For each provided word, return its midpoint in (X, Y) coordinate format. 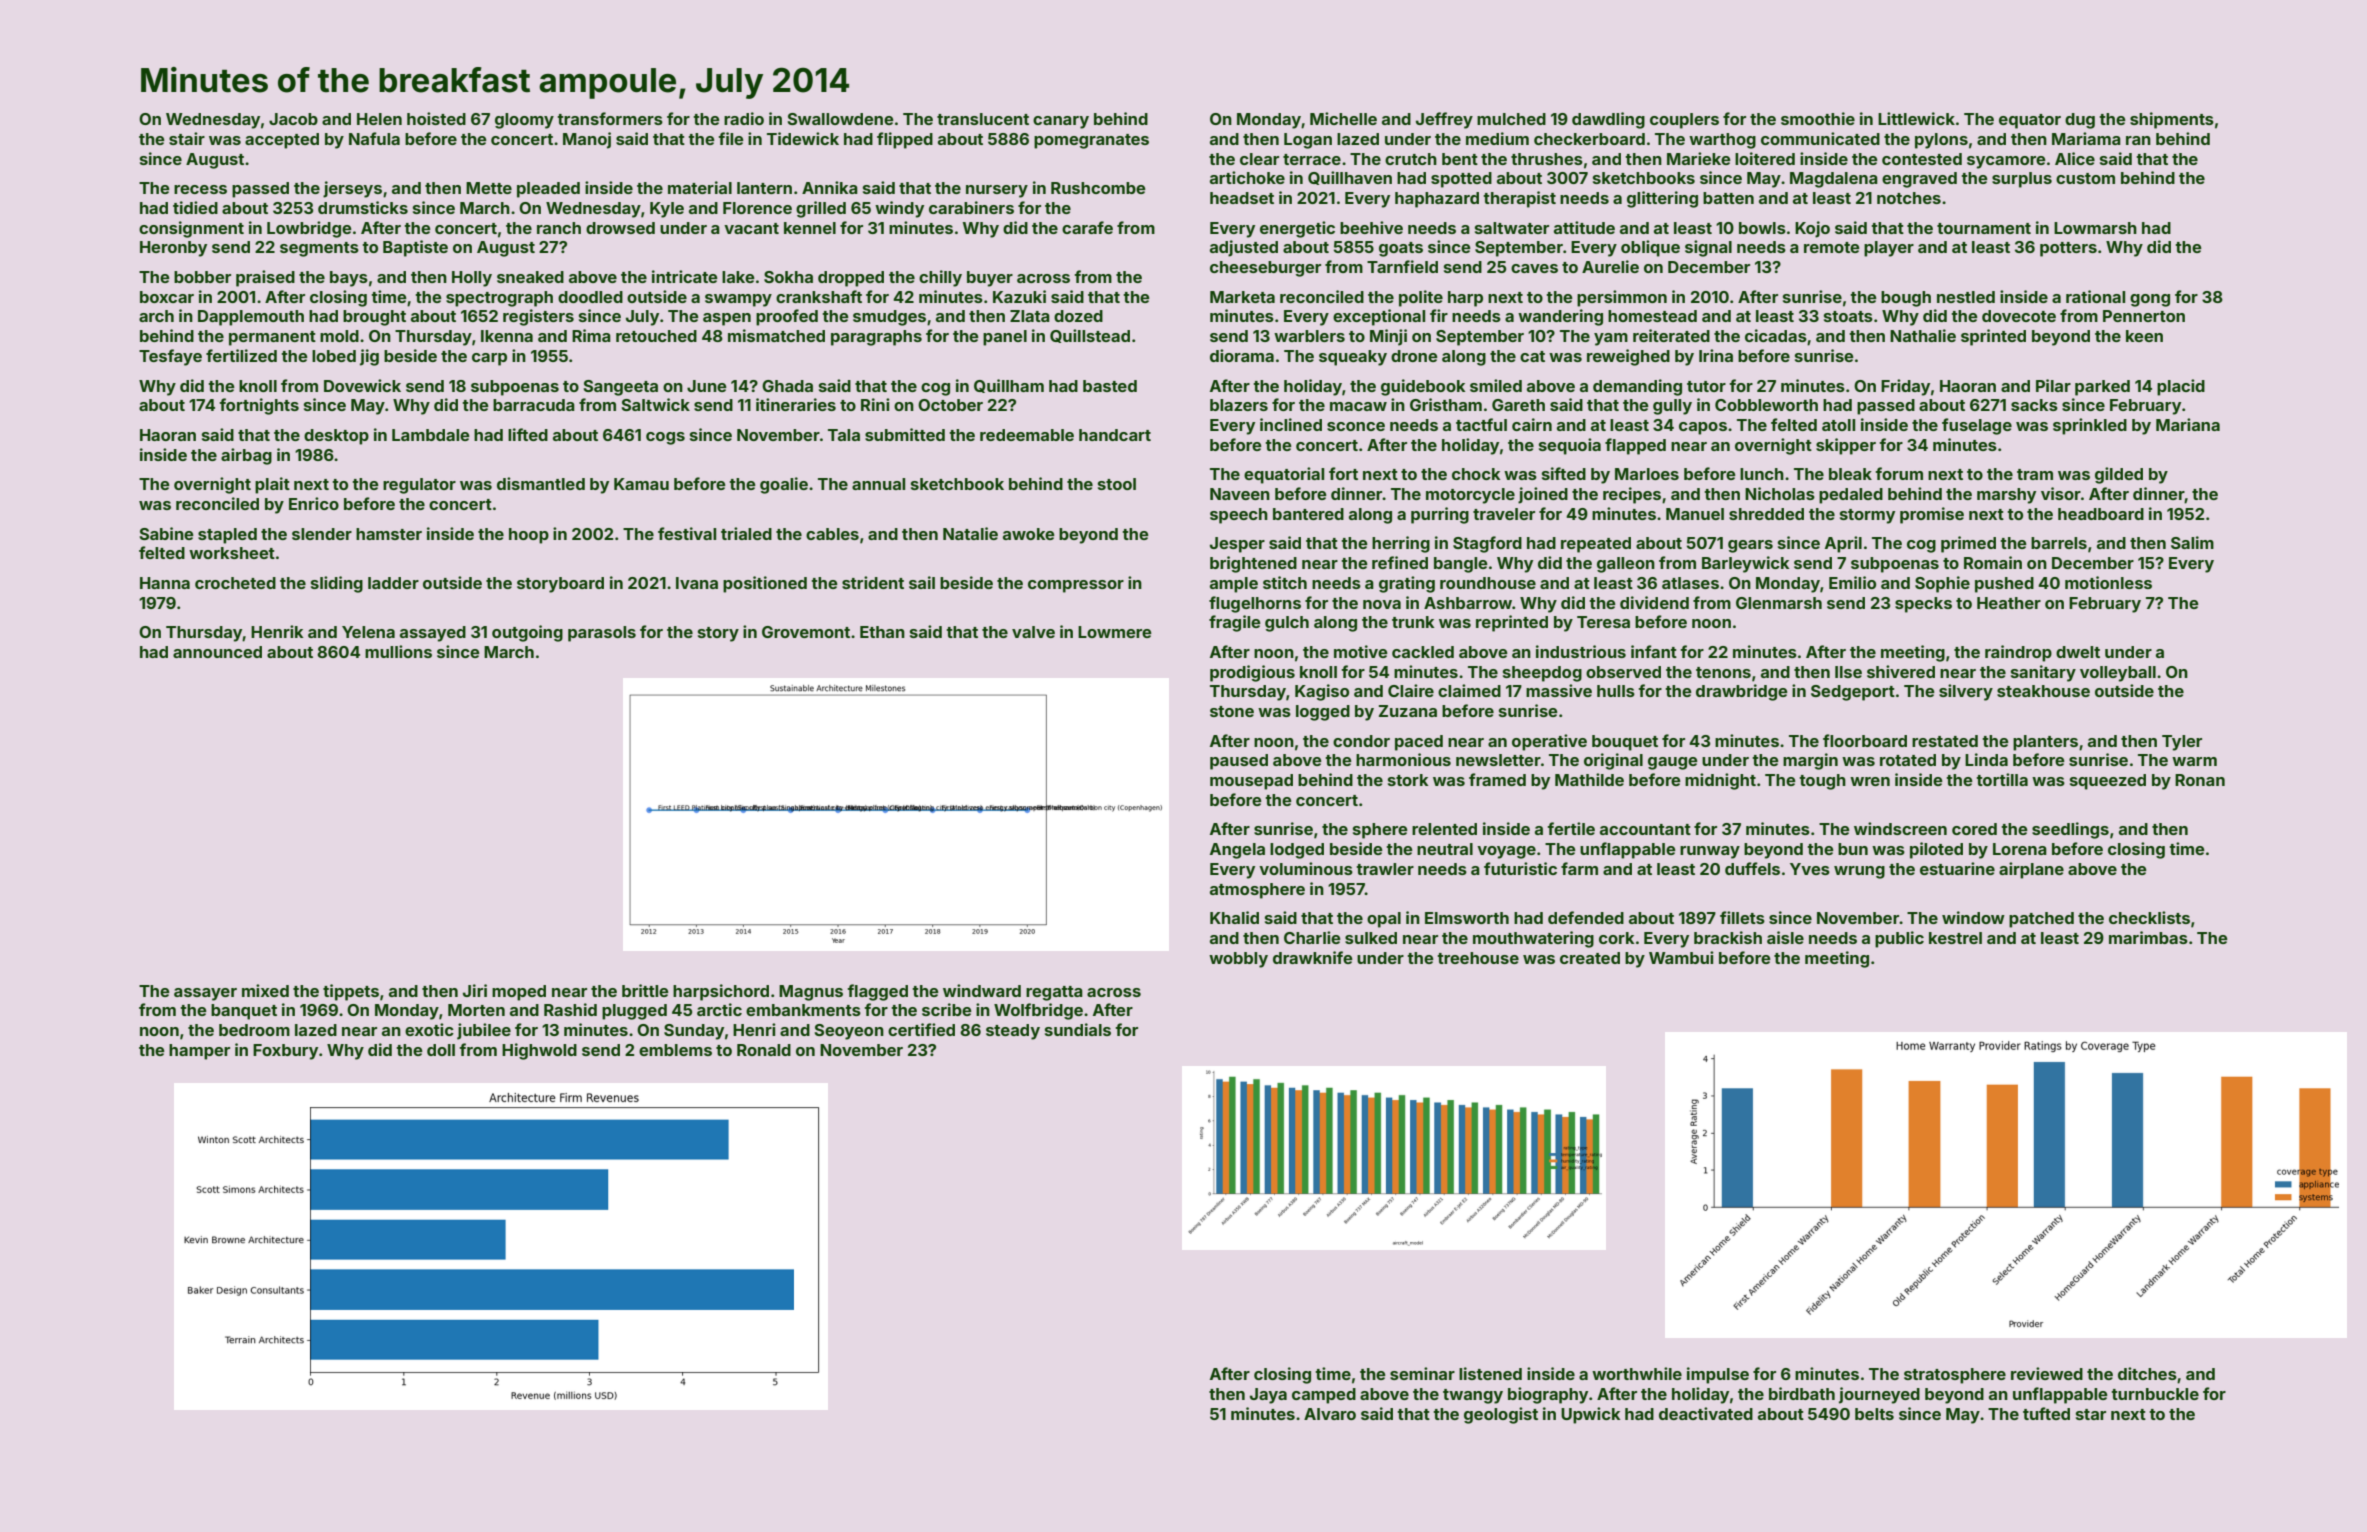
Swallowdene (840, 119)
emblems (675, 1050)
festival (687, 533)
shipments (2172, 120)
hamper (199, 1052)
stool (1117, 484)
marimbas (2148, 937)
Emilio (1852, 582)
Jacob (293, 119)
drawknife (1313, 957)
